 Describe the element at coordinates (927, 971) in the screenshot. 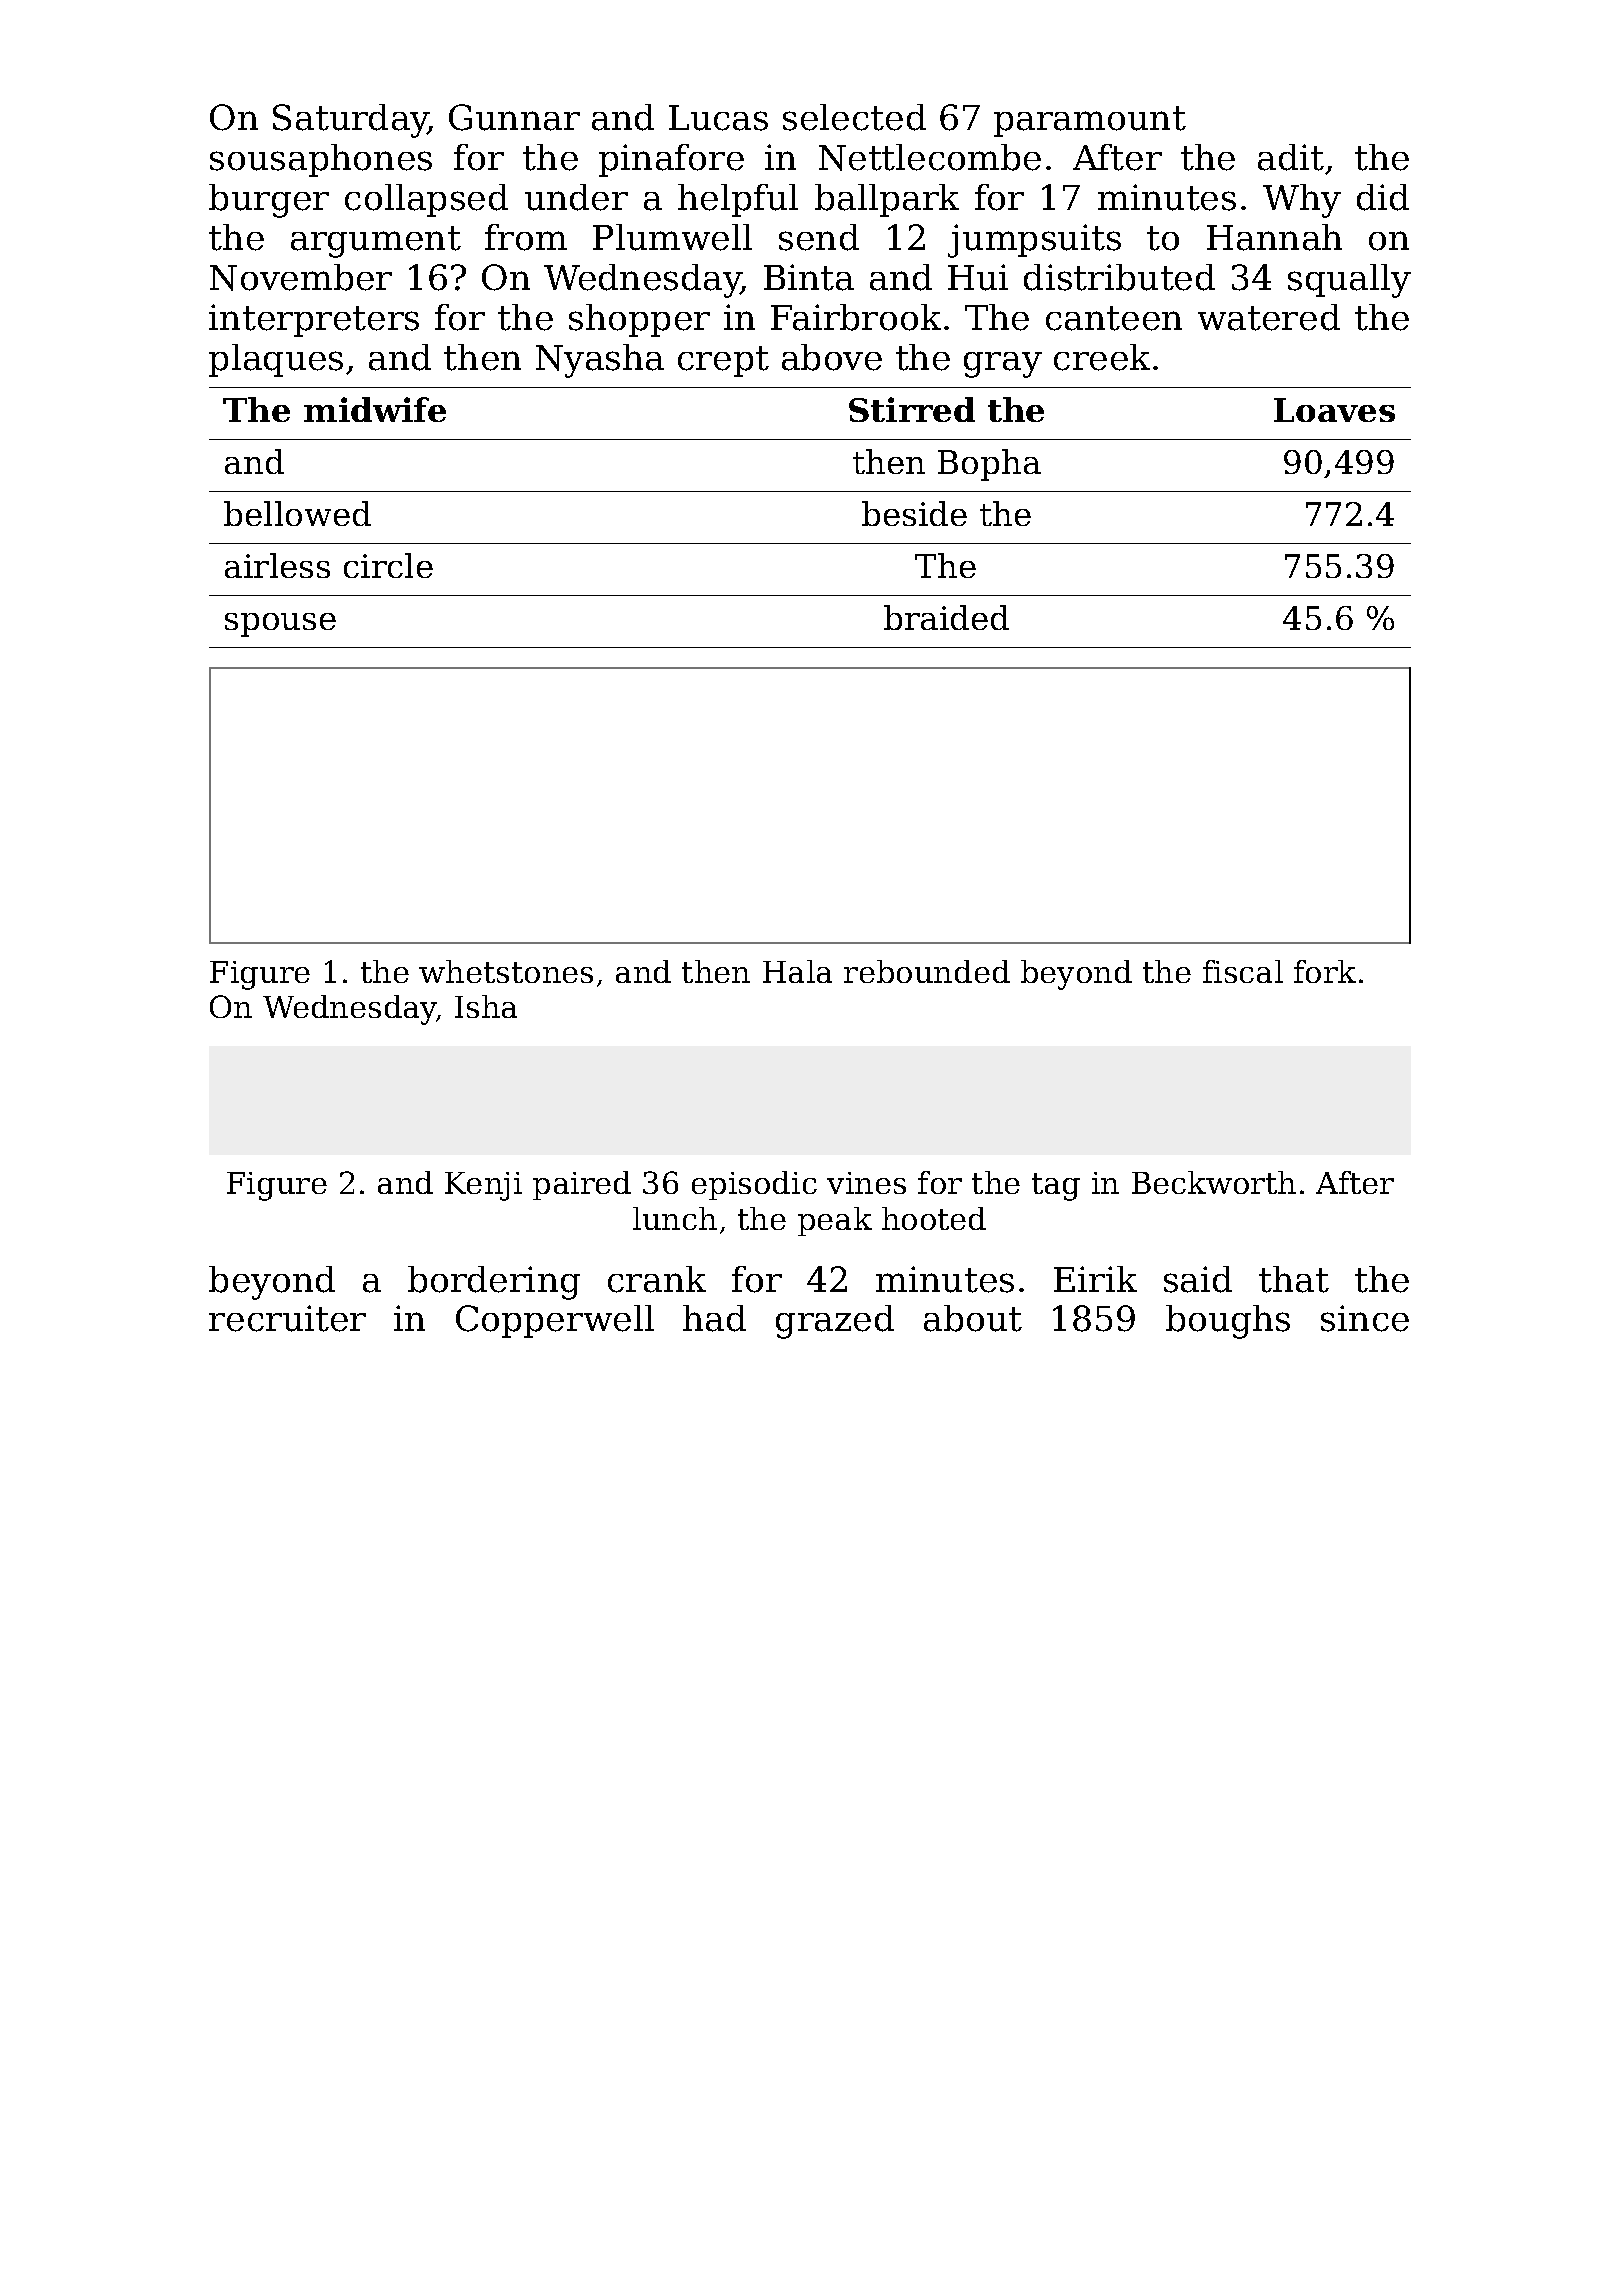

I see `rebounded` at that location.
